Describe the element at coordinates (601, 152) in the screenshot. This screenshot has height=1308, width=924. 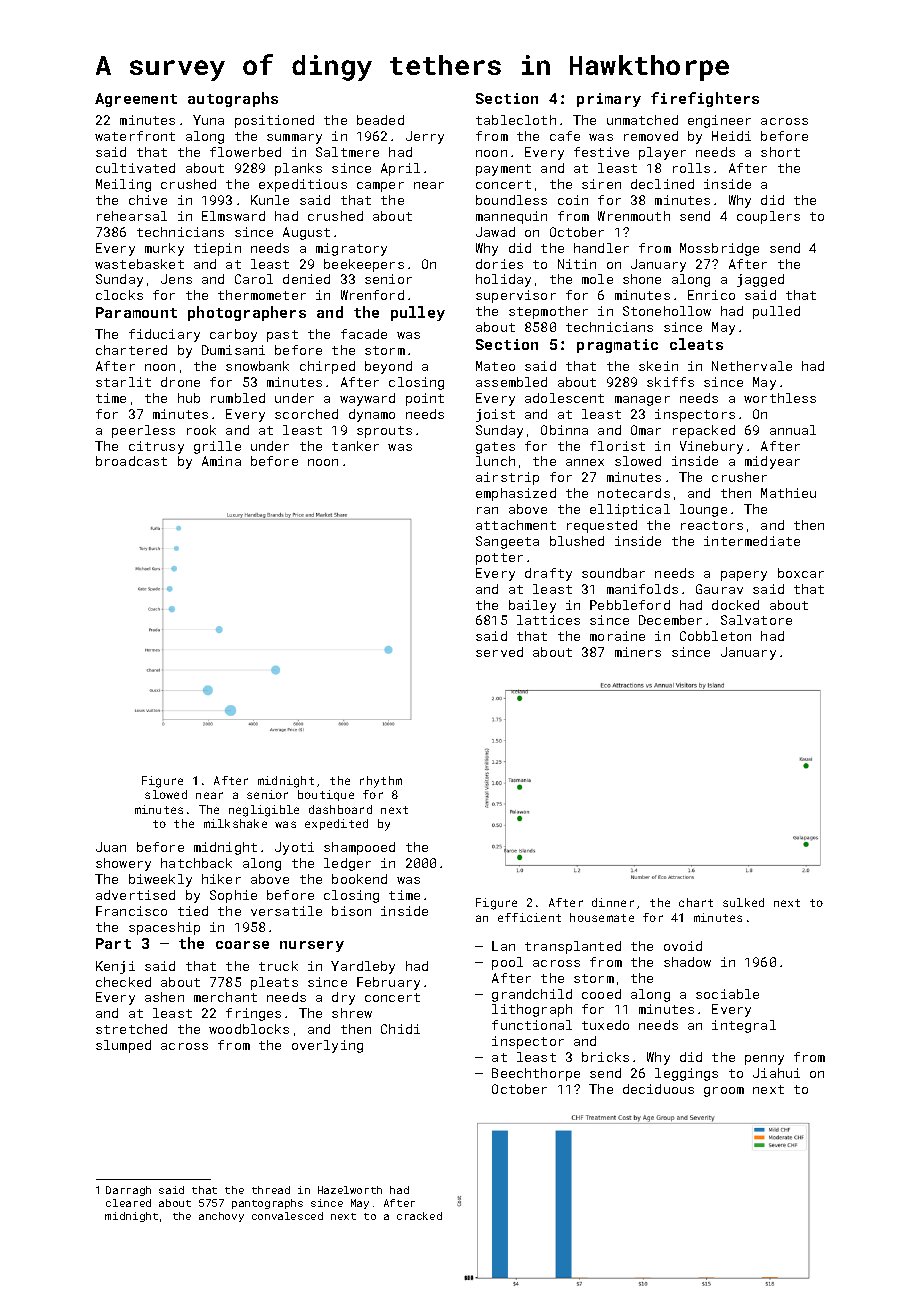
I see `festive` at that location.
